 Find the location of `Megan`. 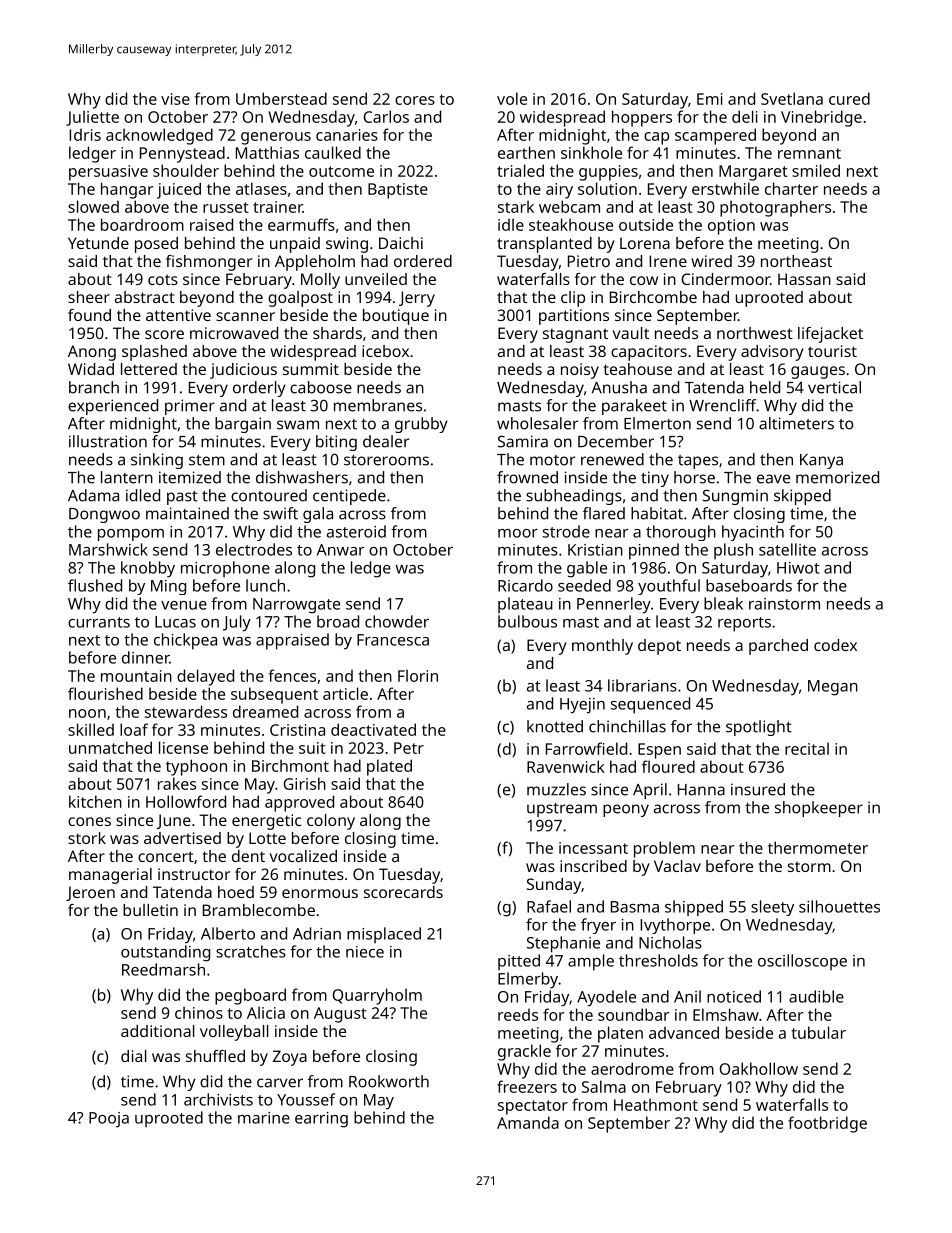

Megan is located at coordinates (833, 688).
